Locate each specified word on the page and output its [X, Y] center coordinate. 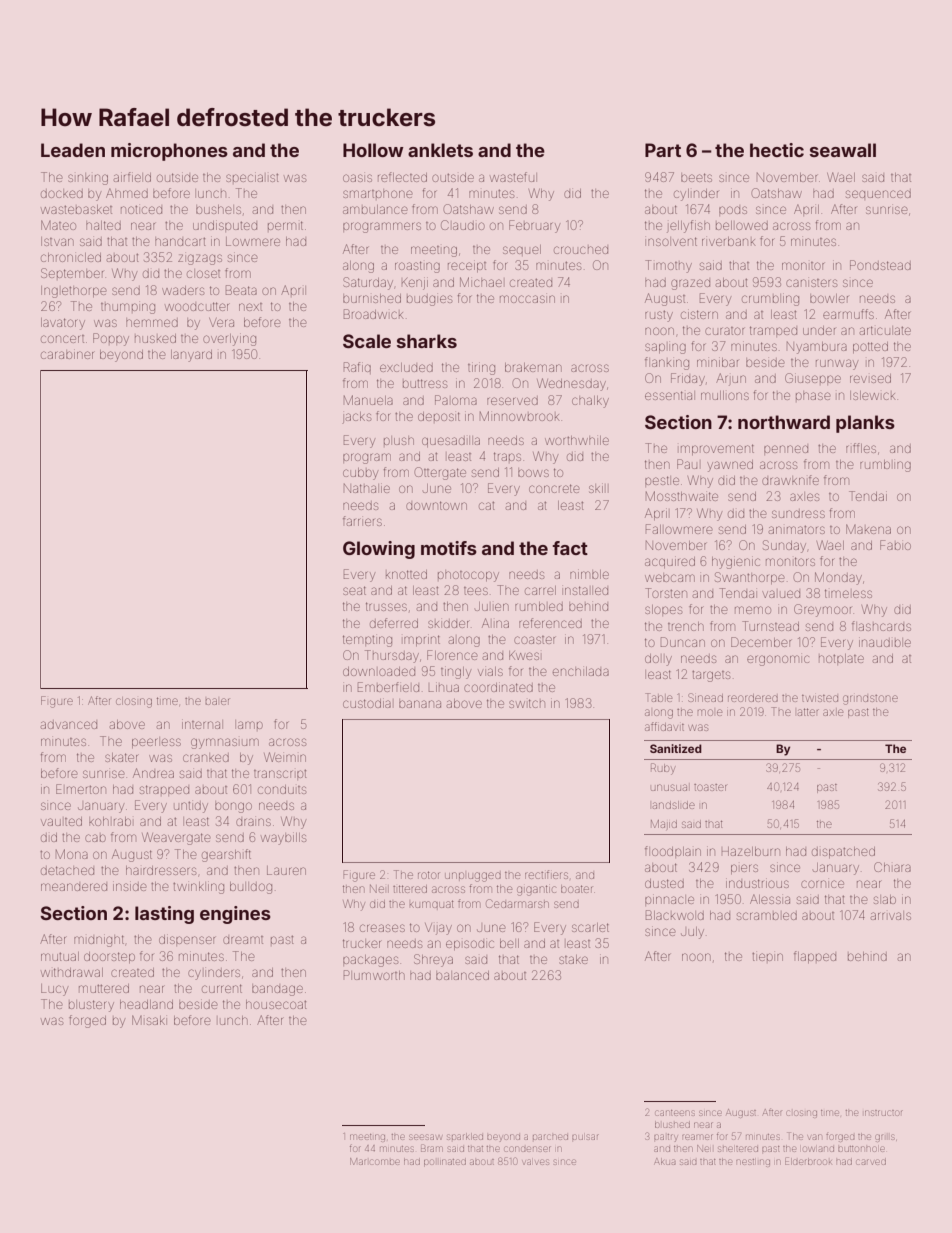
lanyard [191, 356]
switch [527, 703]
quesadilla [451, 442]
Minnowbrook [519, 416]
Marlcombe [374, 1161]
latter [808, 712]
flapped [815, 957]
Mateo [58, 225]
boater [576, 889]
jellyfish [688, 226]
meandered [74, 887]
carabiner [67, 355]
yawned [730, 466]
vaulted [61, 821]
